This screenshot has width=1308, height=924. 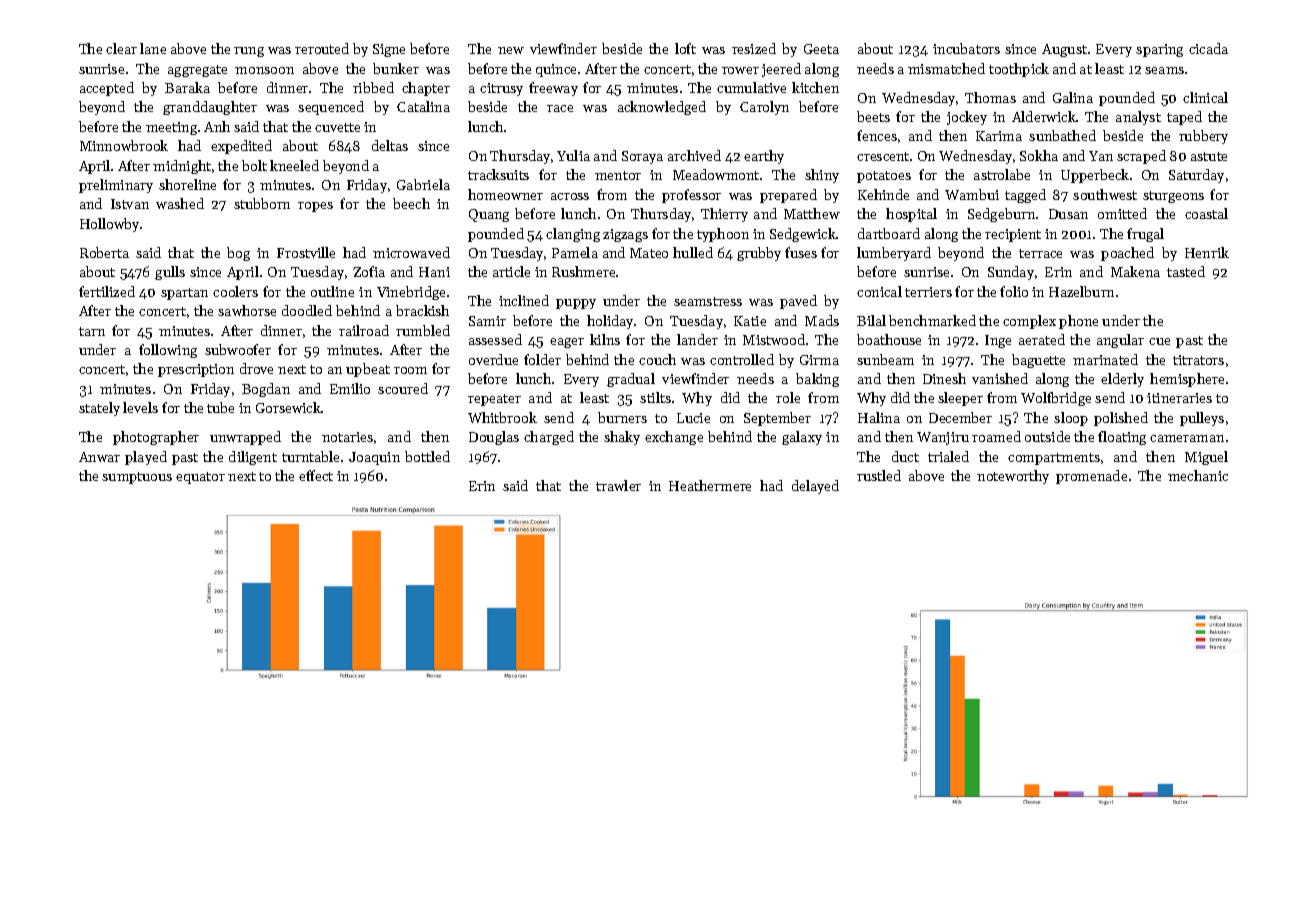 I want to click on midnight, so click(x=182, y=167).
